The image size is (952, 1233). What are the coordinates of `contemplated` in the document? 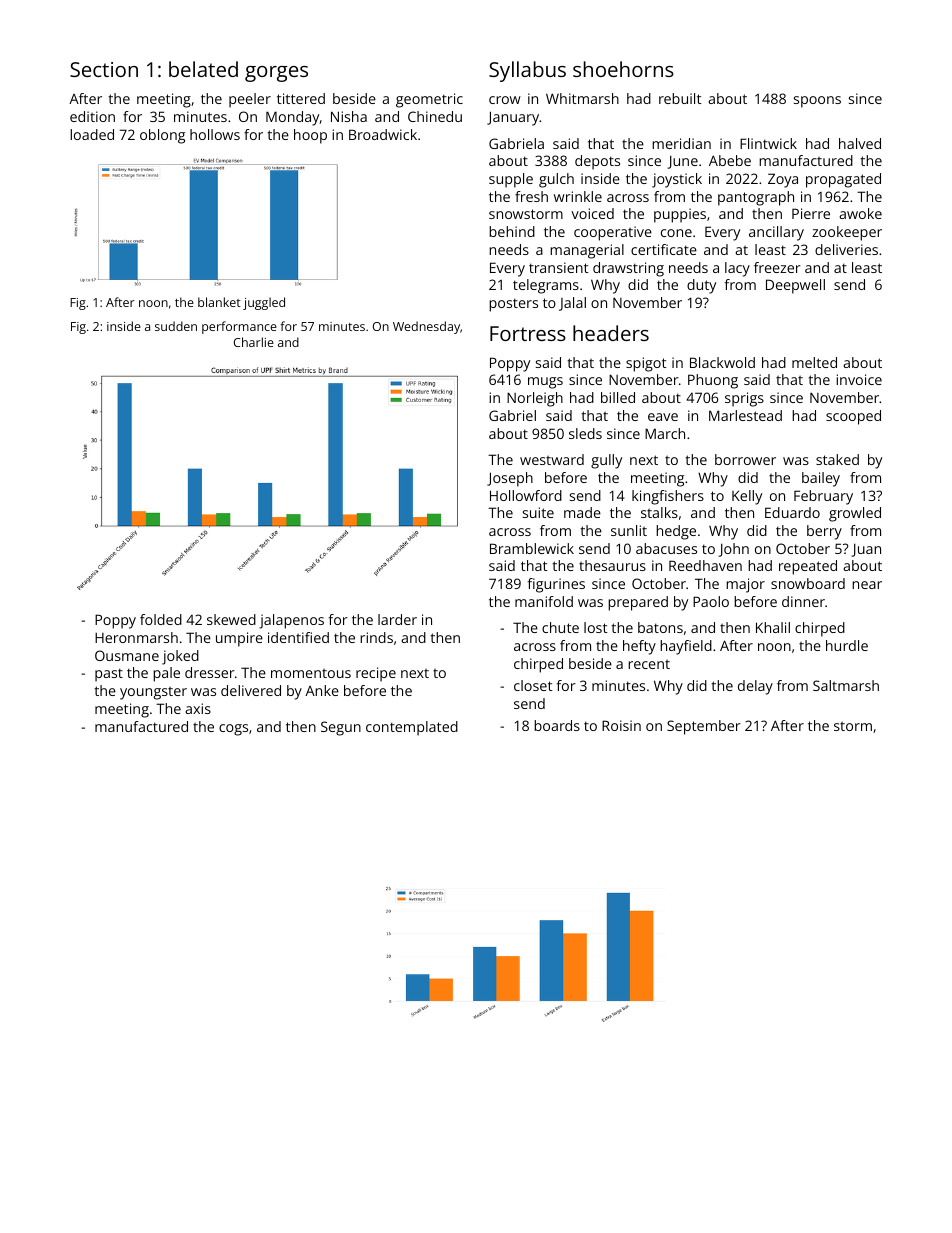 It's located at (412, 728).
